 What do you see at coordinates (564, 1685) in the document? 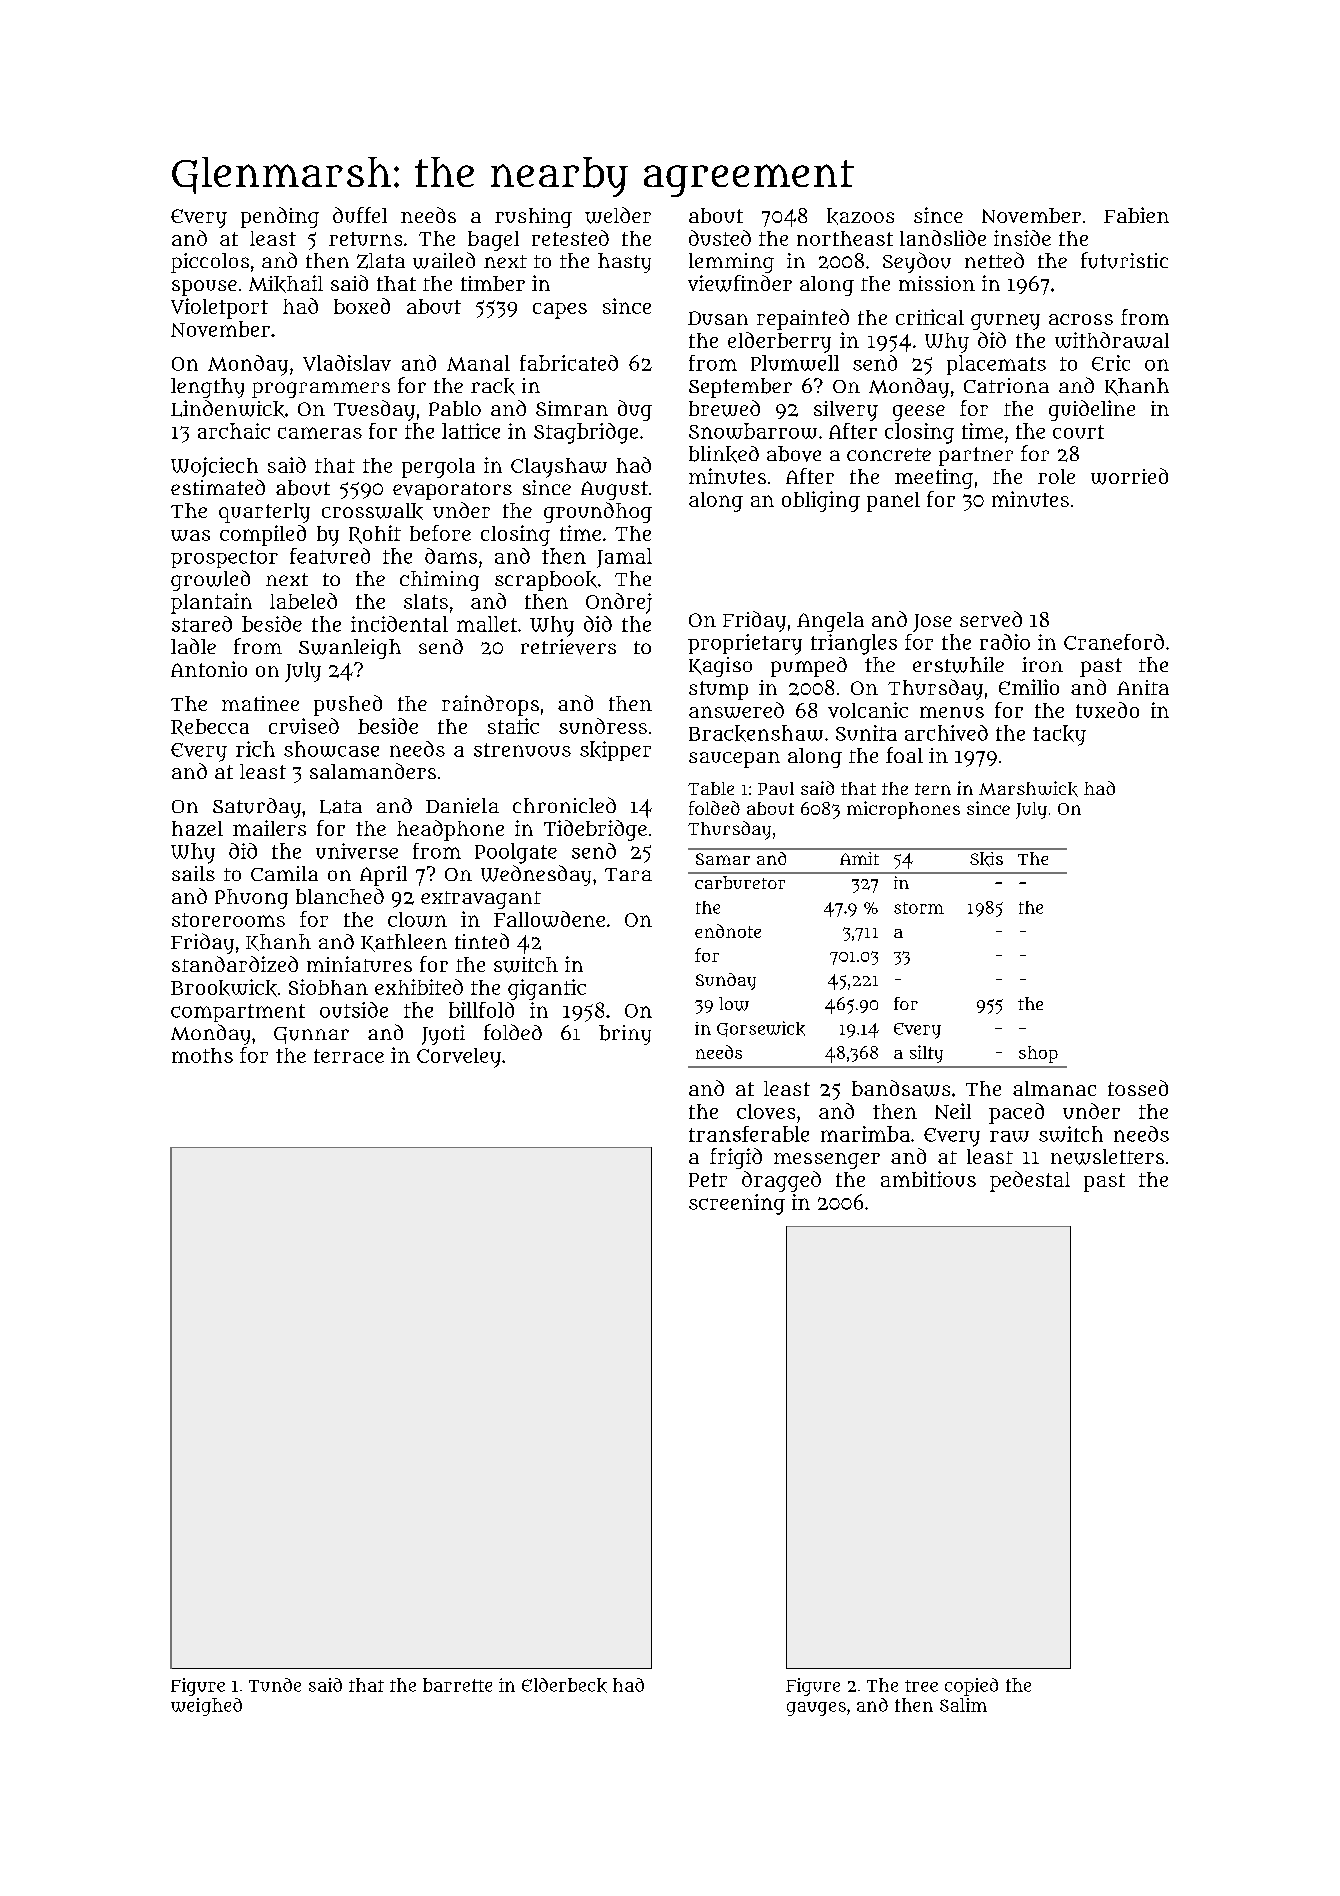
I see `Elderbeck` at bounding box center [564, 1685].
